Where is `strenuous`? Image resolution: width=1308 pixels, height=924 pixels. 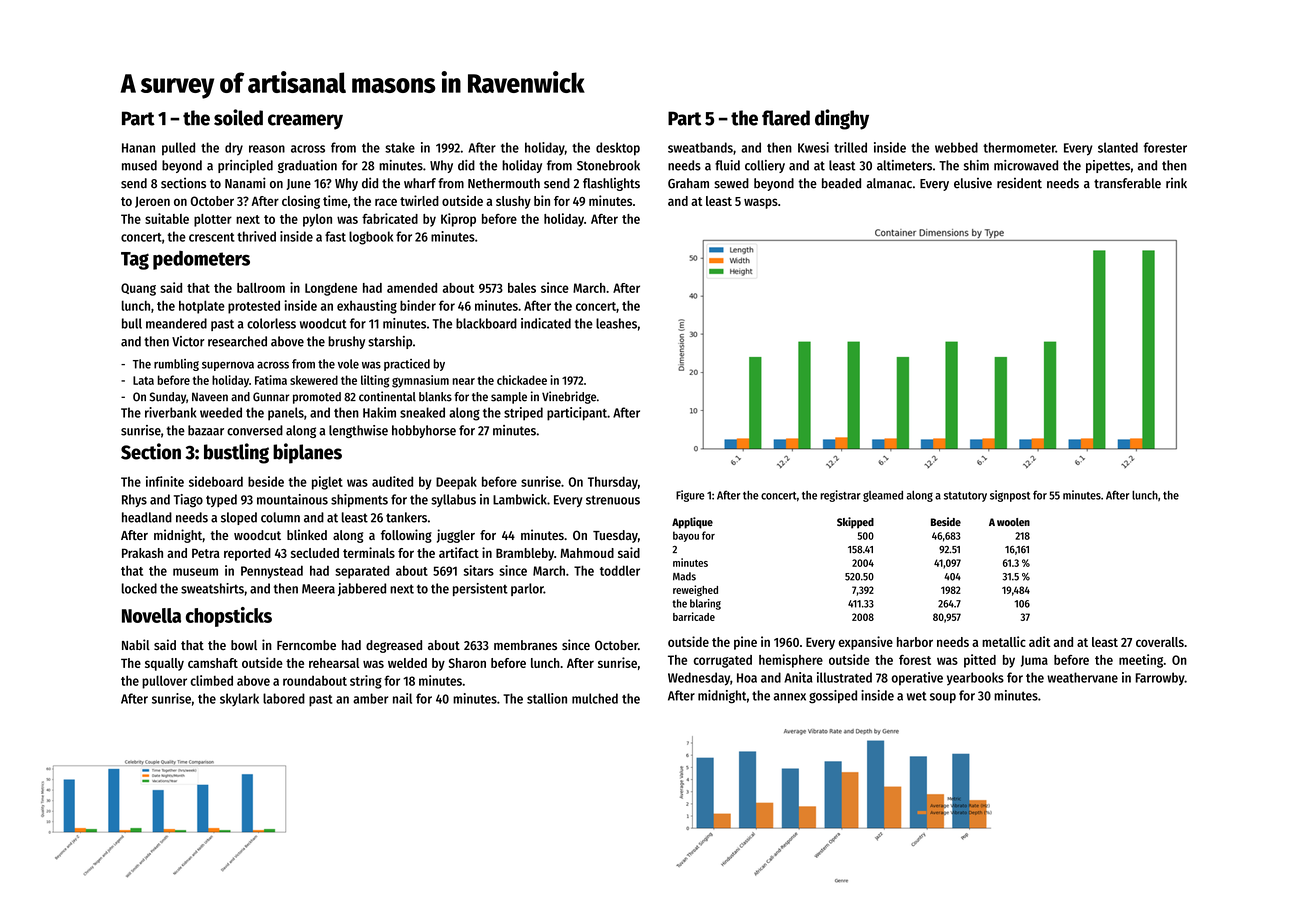
strenuous is located at coordinates (613, 500).
